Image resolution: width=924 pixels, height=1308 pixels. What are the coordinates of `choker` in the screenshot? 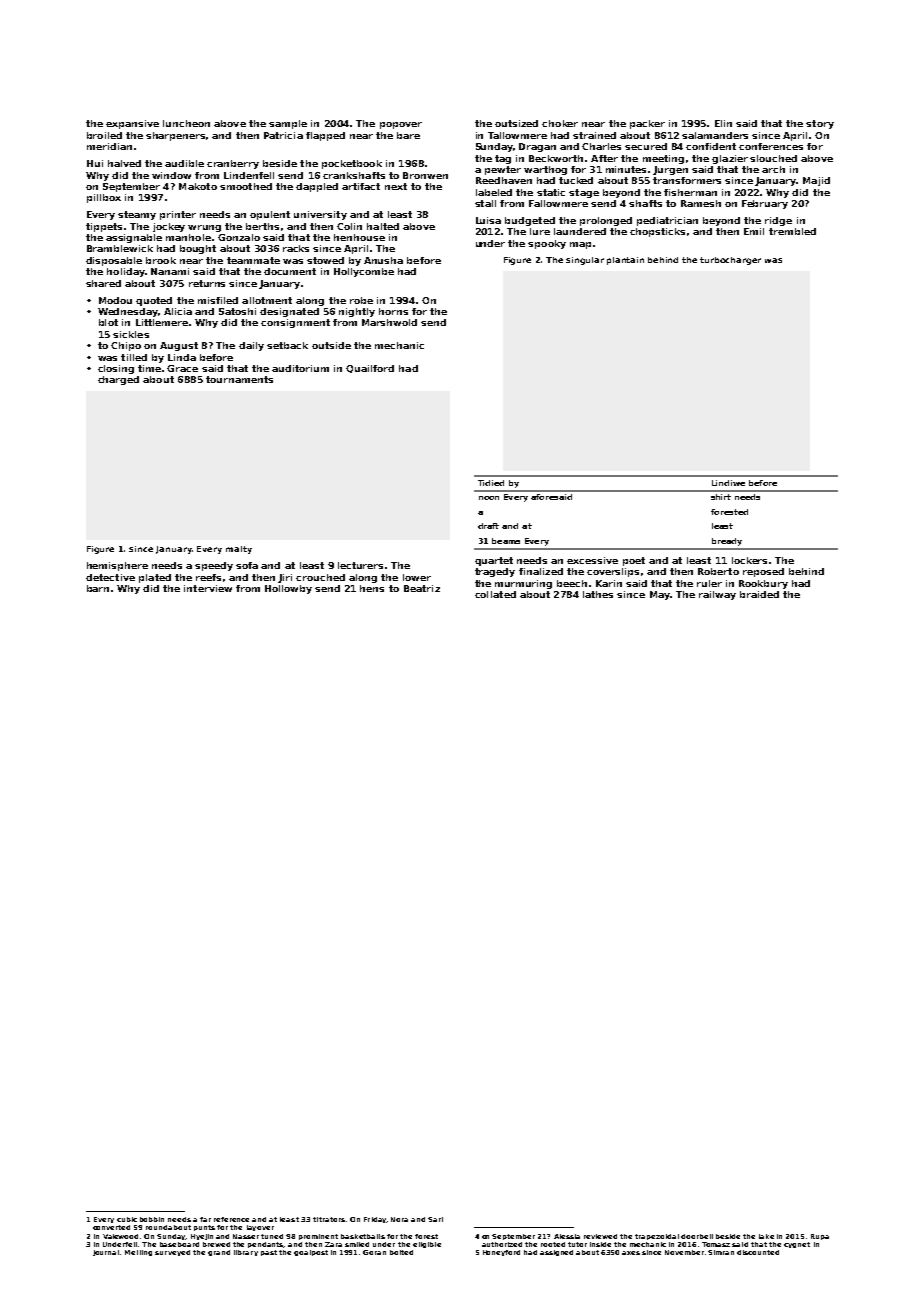 It's located at (560, 123).
